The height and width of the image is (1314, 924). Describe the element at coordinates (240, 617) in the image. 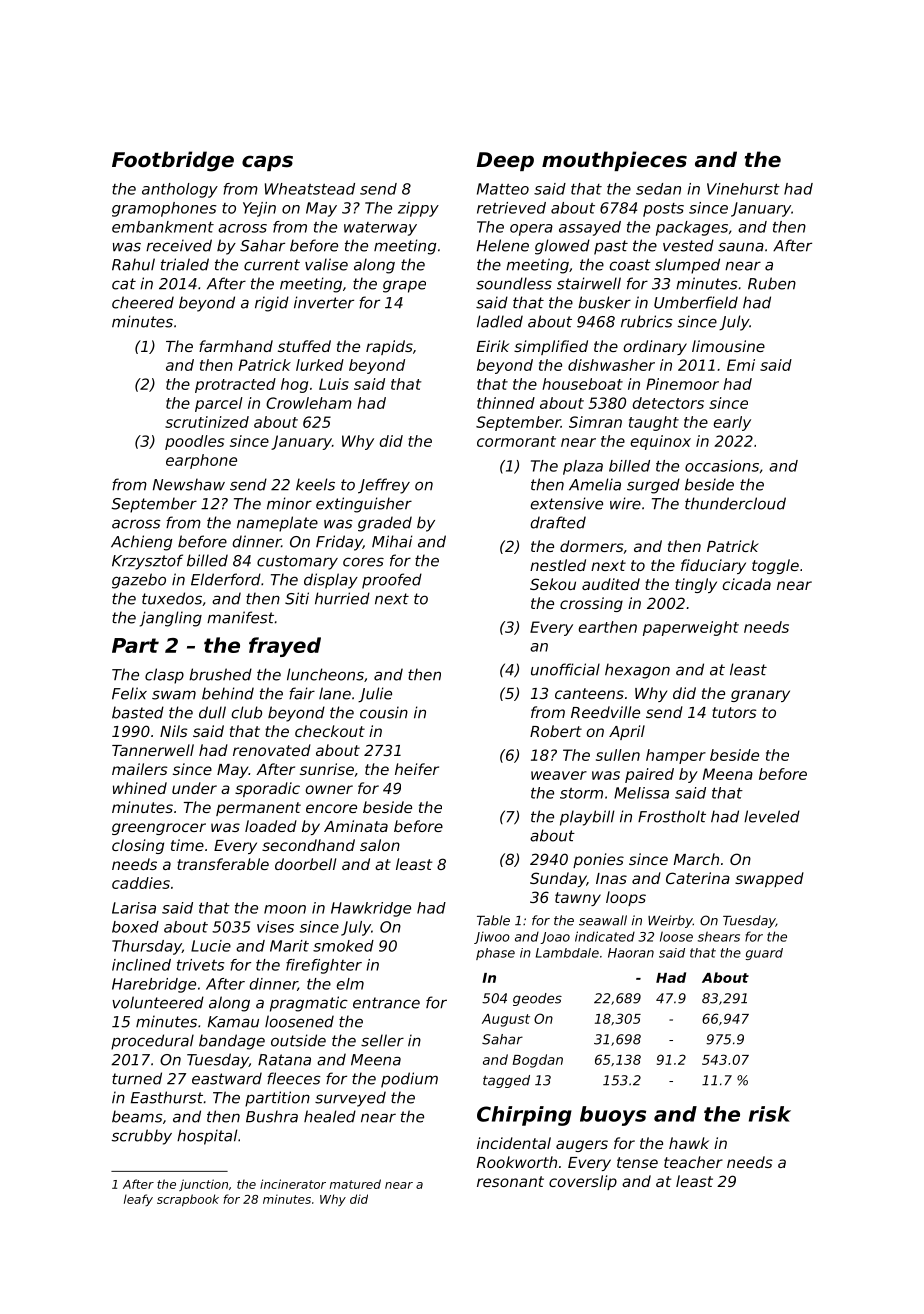

I see `manifest` at that location.
